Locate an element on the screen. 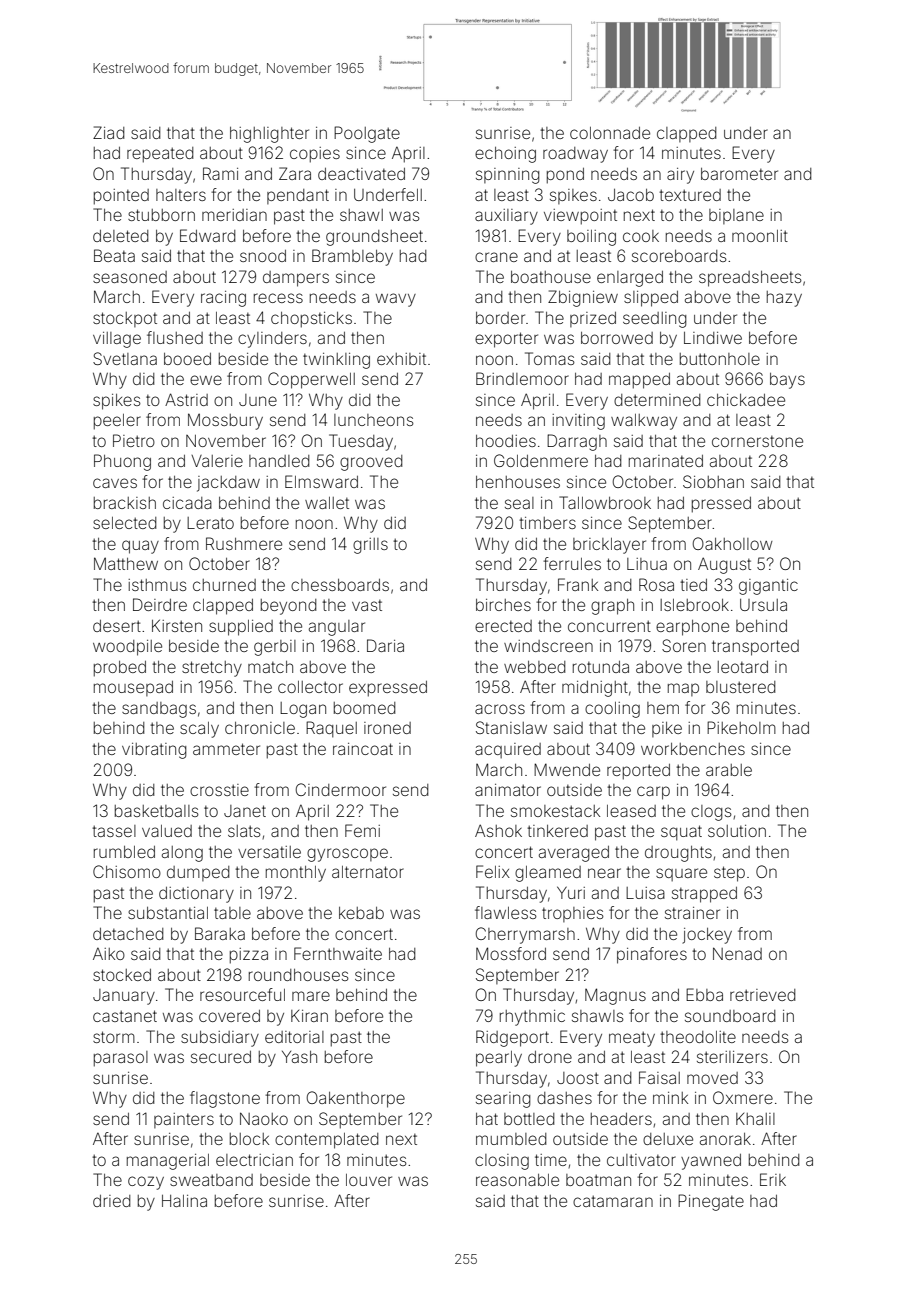 Image resolution: width=908 pixels, height=1316 pixels. Pietro is located at coordinates (134, 440).
